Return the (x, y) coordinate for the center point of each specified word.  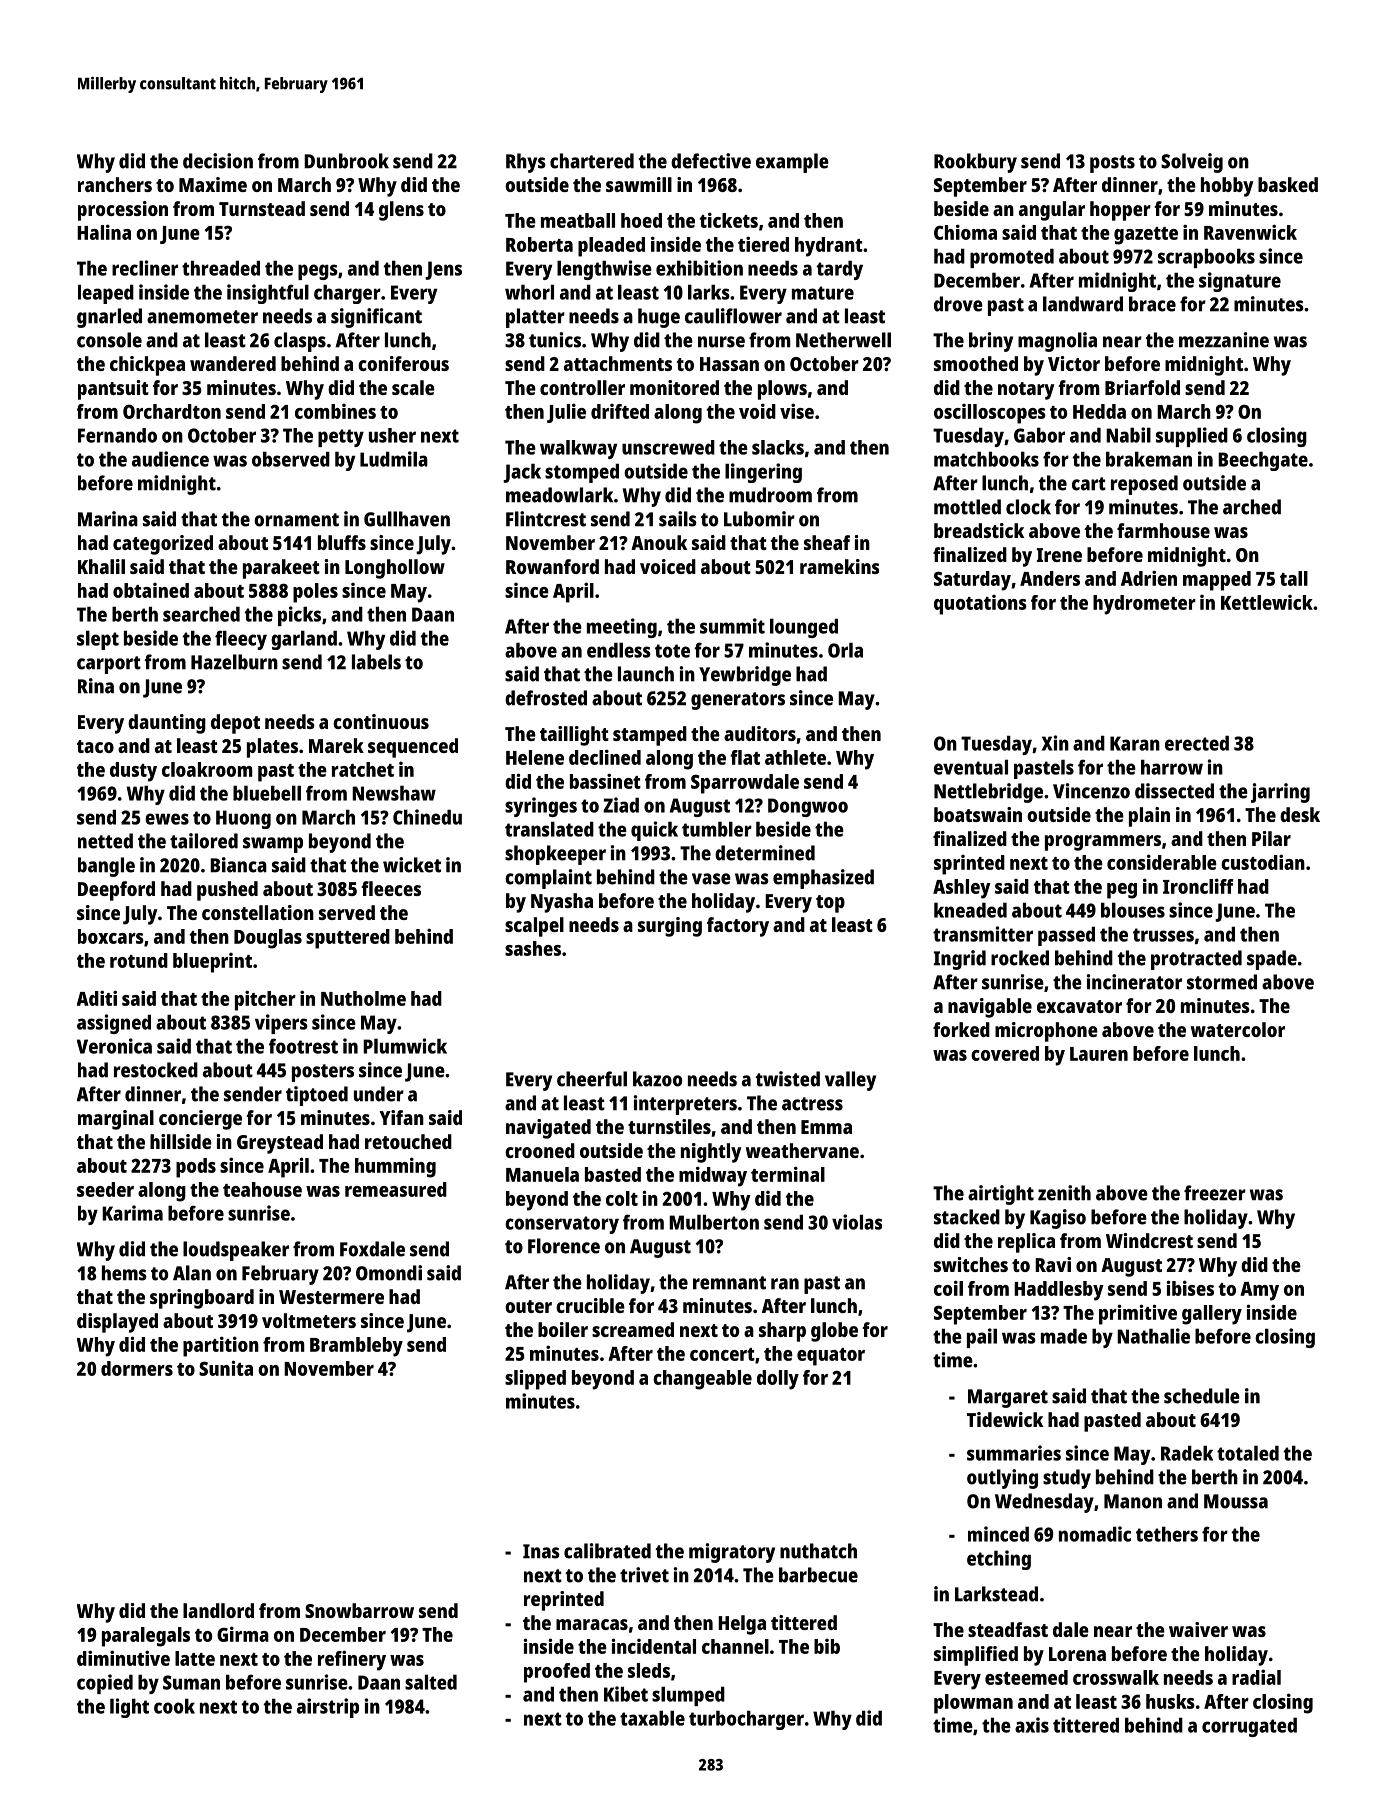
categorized (163, 545)
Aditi (97, 998)
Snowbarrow (359, 1610)
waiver (1198, 1629)
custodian (1263, 862)
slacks (778, 447)
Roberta (539, 244)
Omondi (389, 1273)
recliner (145, 268)
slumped (688, 1696)
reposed (1144, 485)
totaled (1248, 1453)
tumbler (717, 829)
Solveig (1192, 163)
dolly (778, 1380)
